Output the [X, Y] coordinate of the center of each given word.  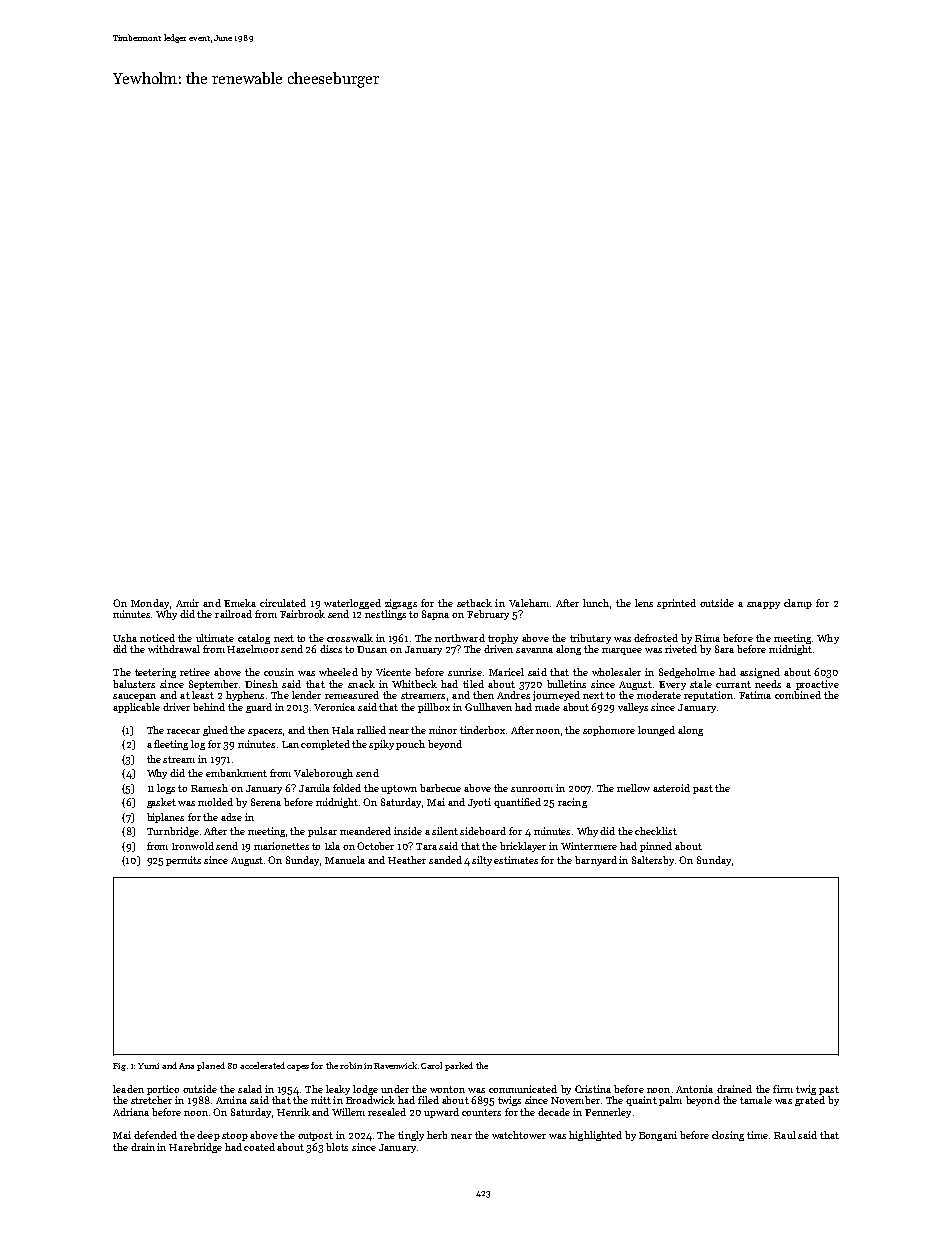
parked [459, 1066]
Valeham [529, 603]
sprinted [676, 604]
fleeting [171, 745]
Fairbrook [302, 614]
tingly [411, 1136]
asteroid [671, 788]
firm [783, 1089]
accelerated [262, 1065]
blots [337, 1147]
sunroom [532, 789]
